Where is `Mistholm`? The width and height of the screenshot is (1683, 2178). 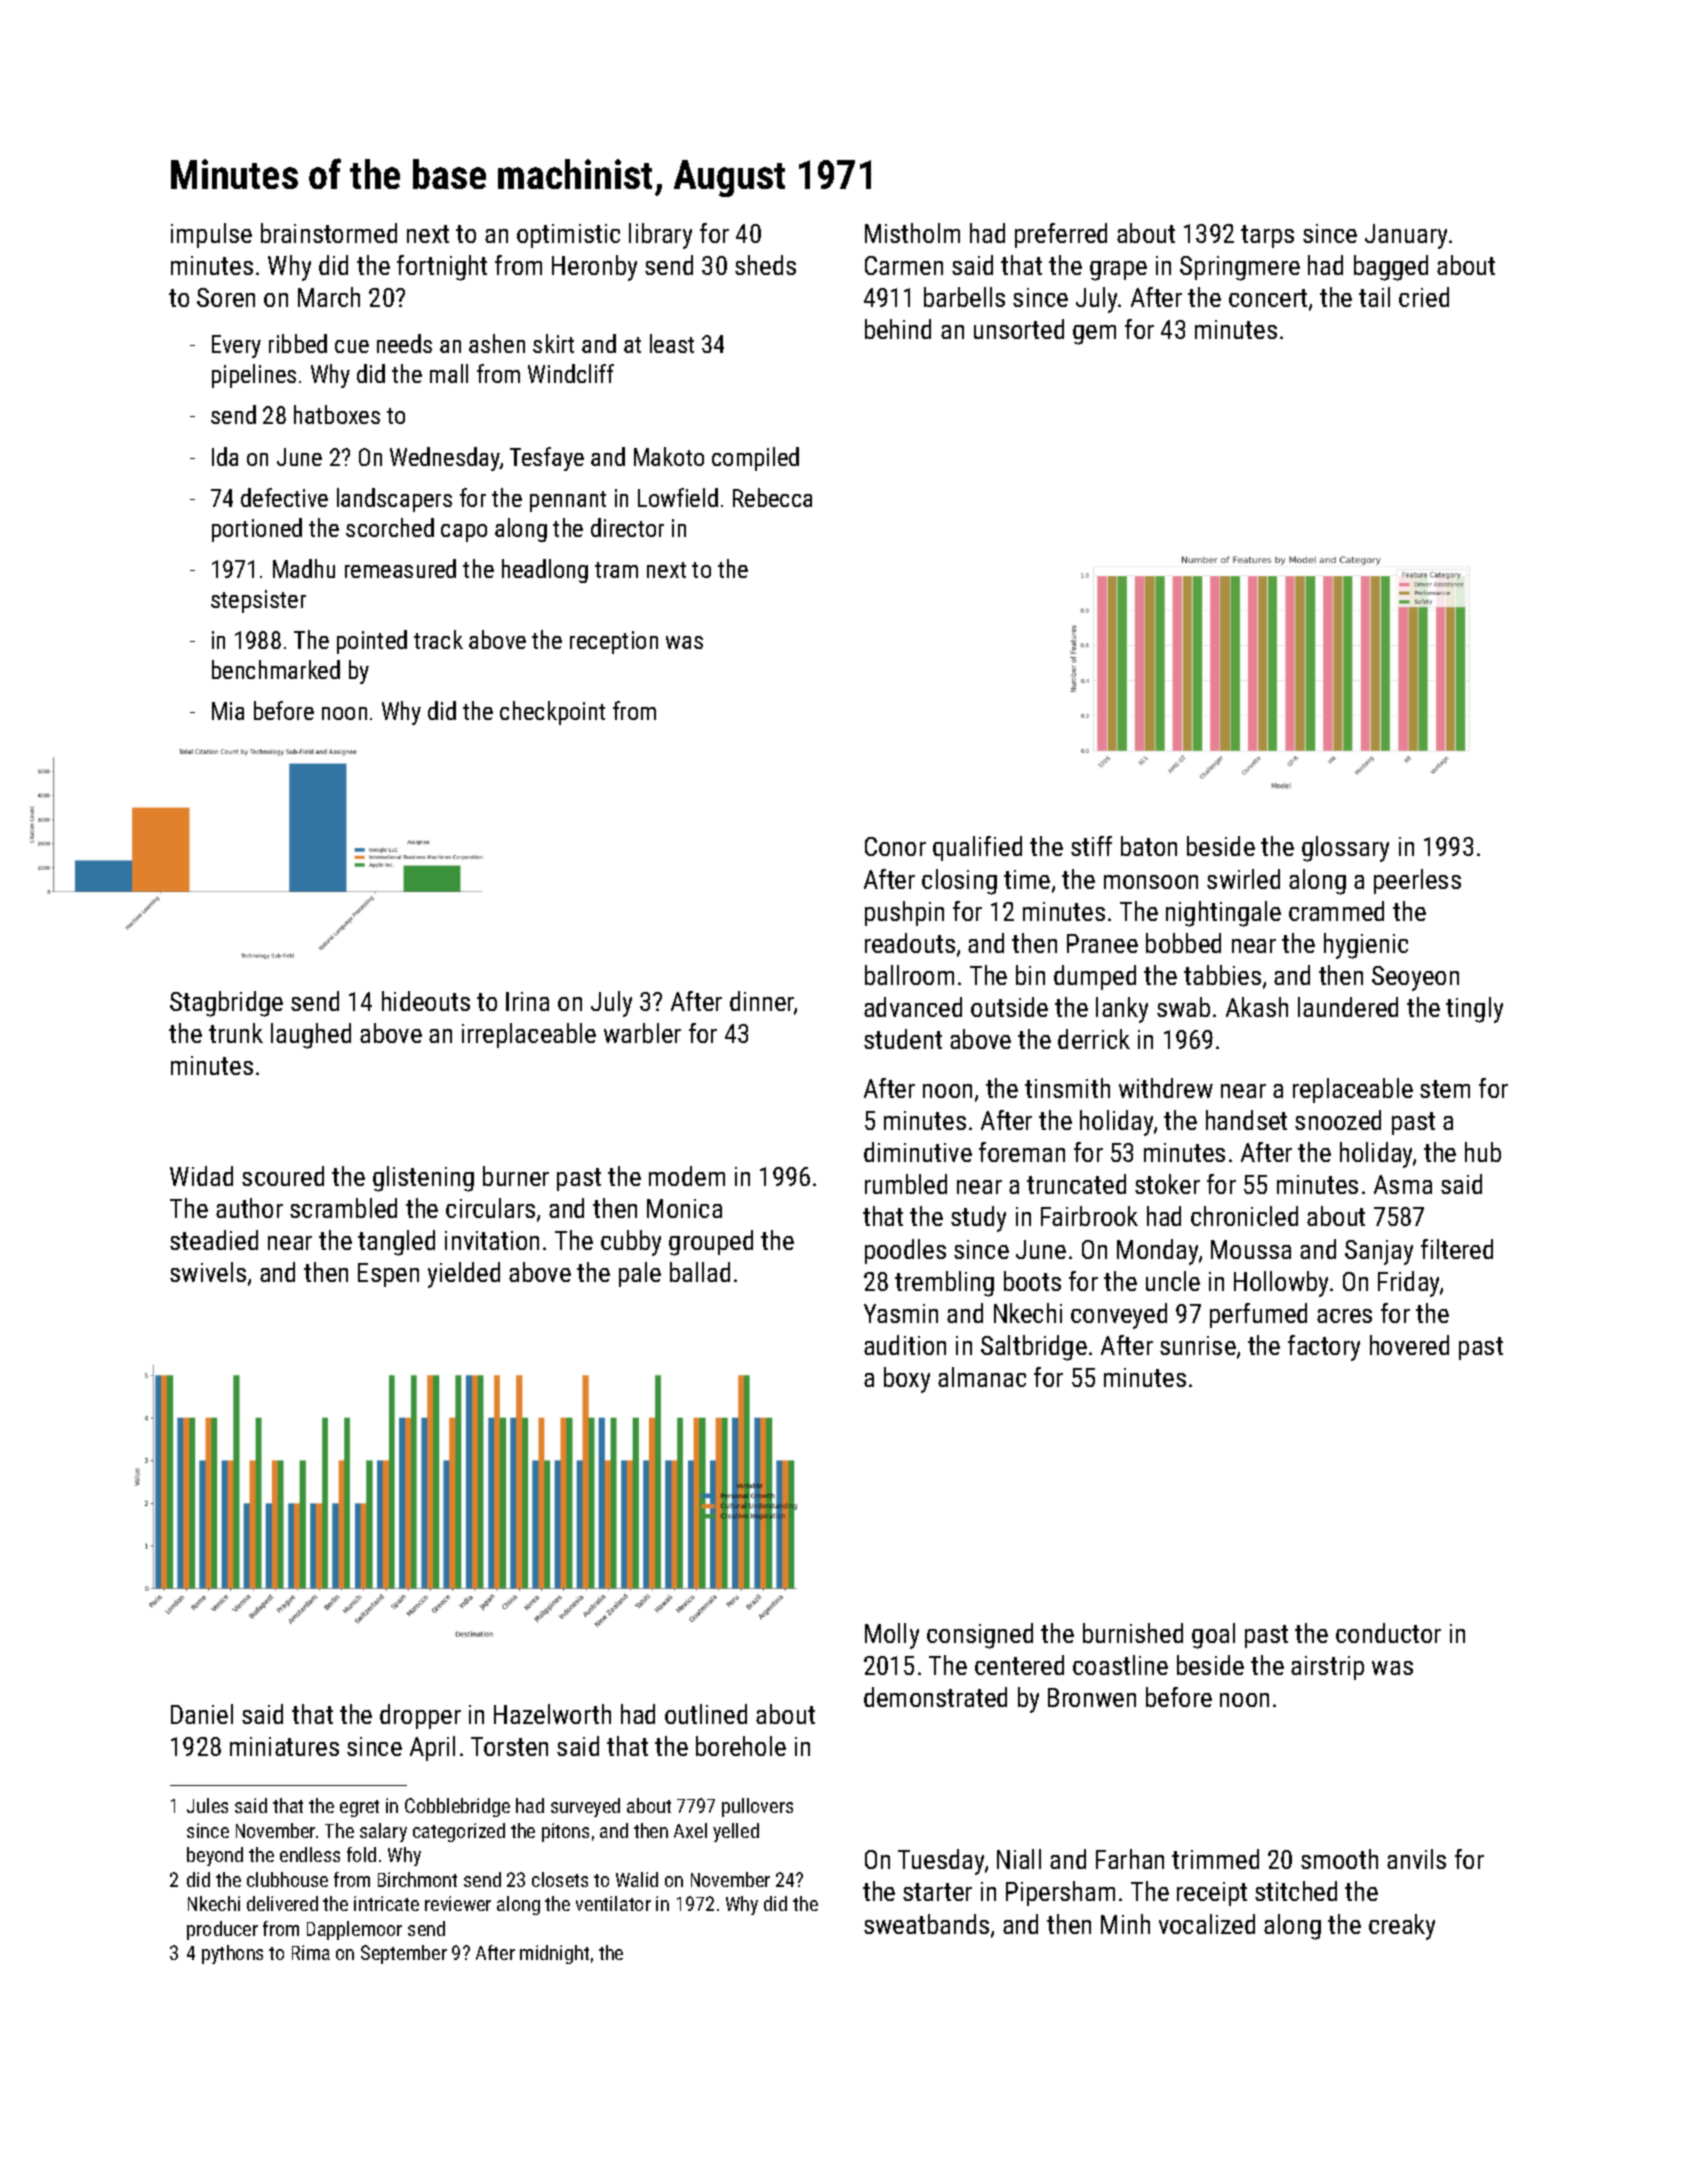
Mistholm is located at coordinates (912, 233).
